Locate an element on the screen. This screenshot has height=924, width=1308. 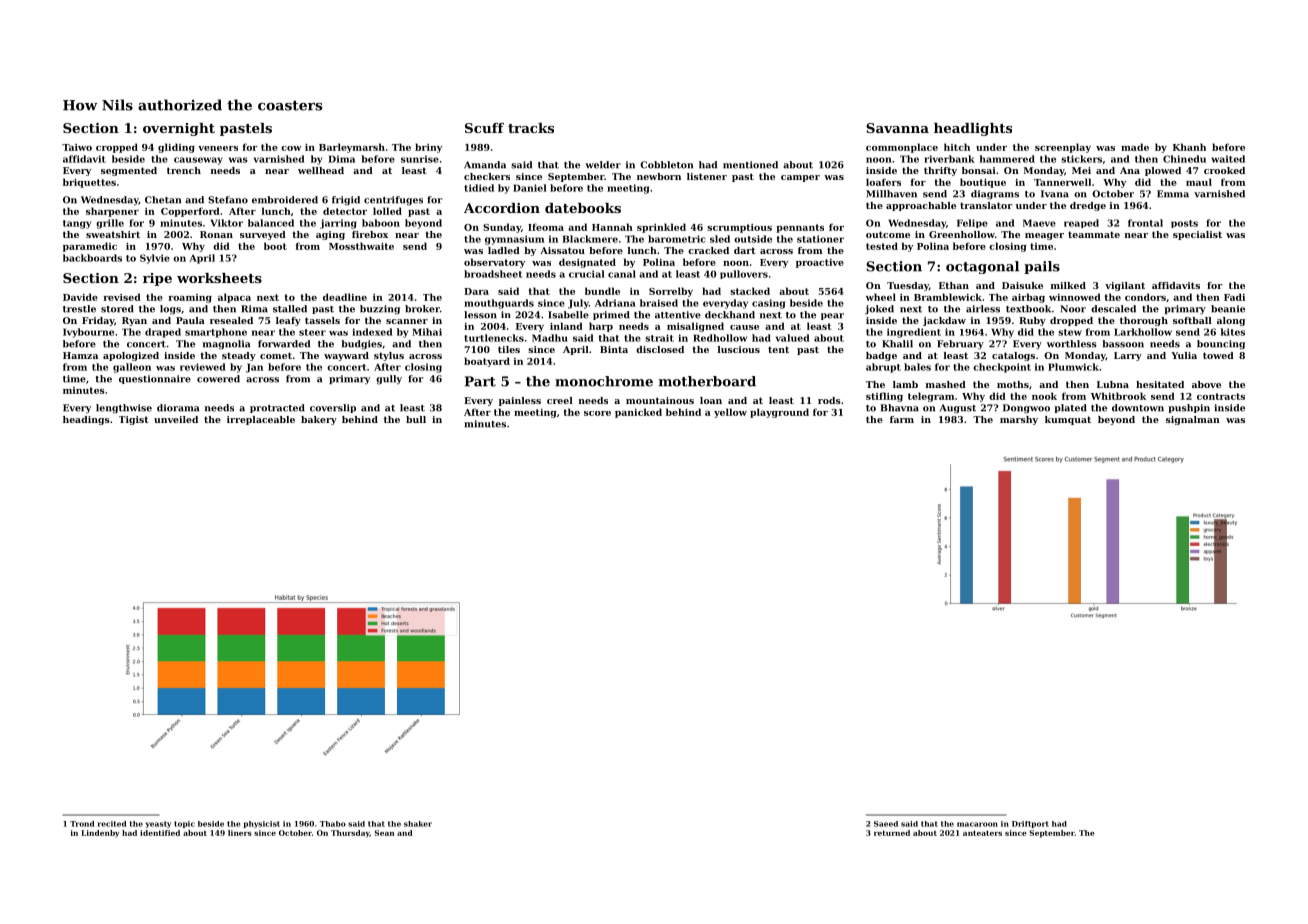
overnight is located at coordinates (179, 129).
